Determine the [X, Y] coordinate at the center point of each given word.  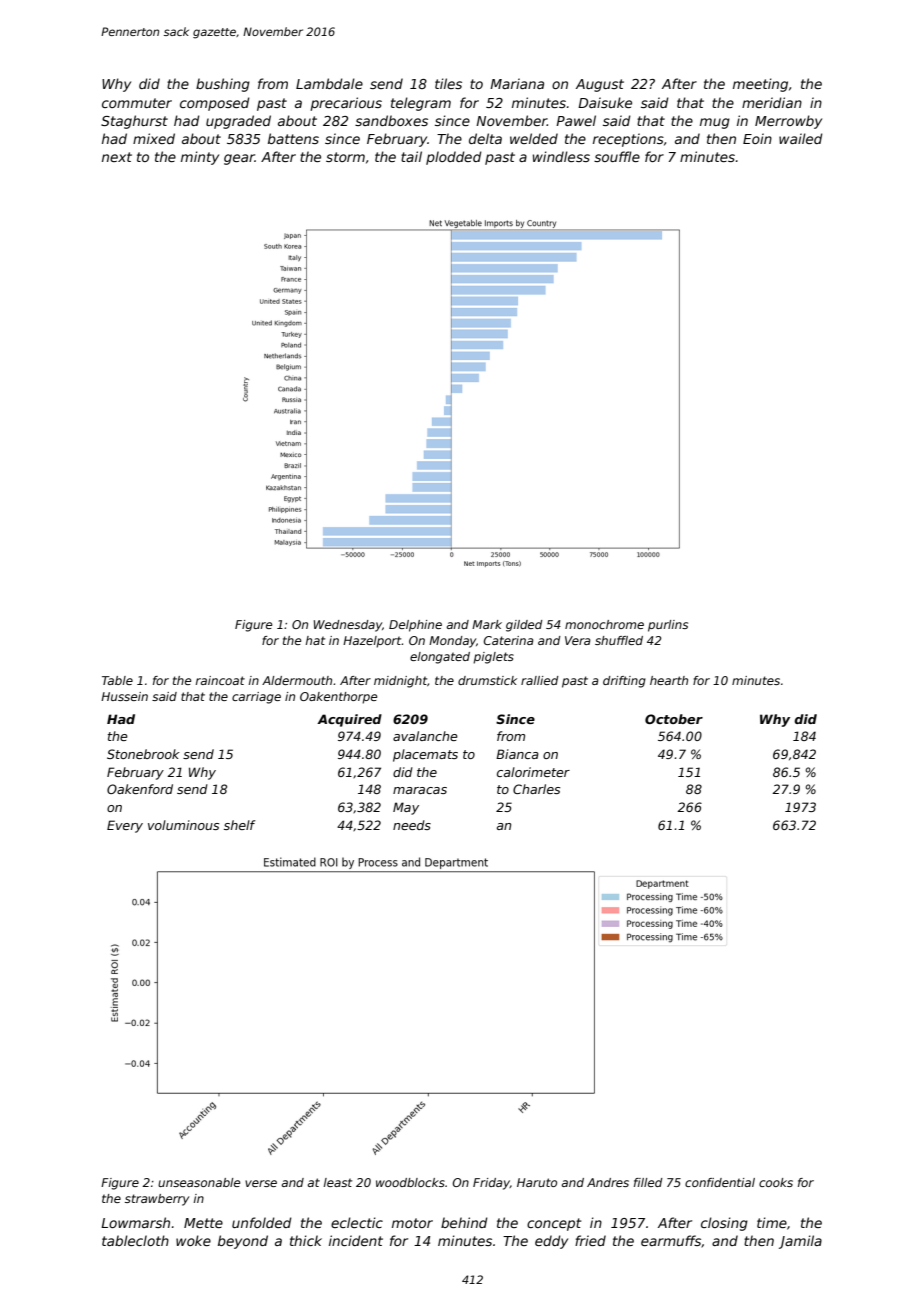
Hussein [124, 696]
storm [345, 157]
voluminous [183, 825]
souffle [617, 156]
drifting [624, 682]
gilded [524, 626]
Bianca [517, 754]
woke [193, 1240]
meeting [760, 85]
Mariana [517, 83]
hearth [669, 680]
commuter [137, 103]
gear [239, 159]
